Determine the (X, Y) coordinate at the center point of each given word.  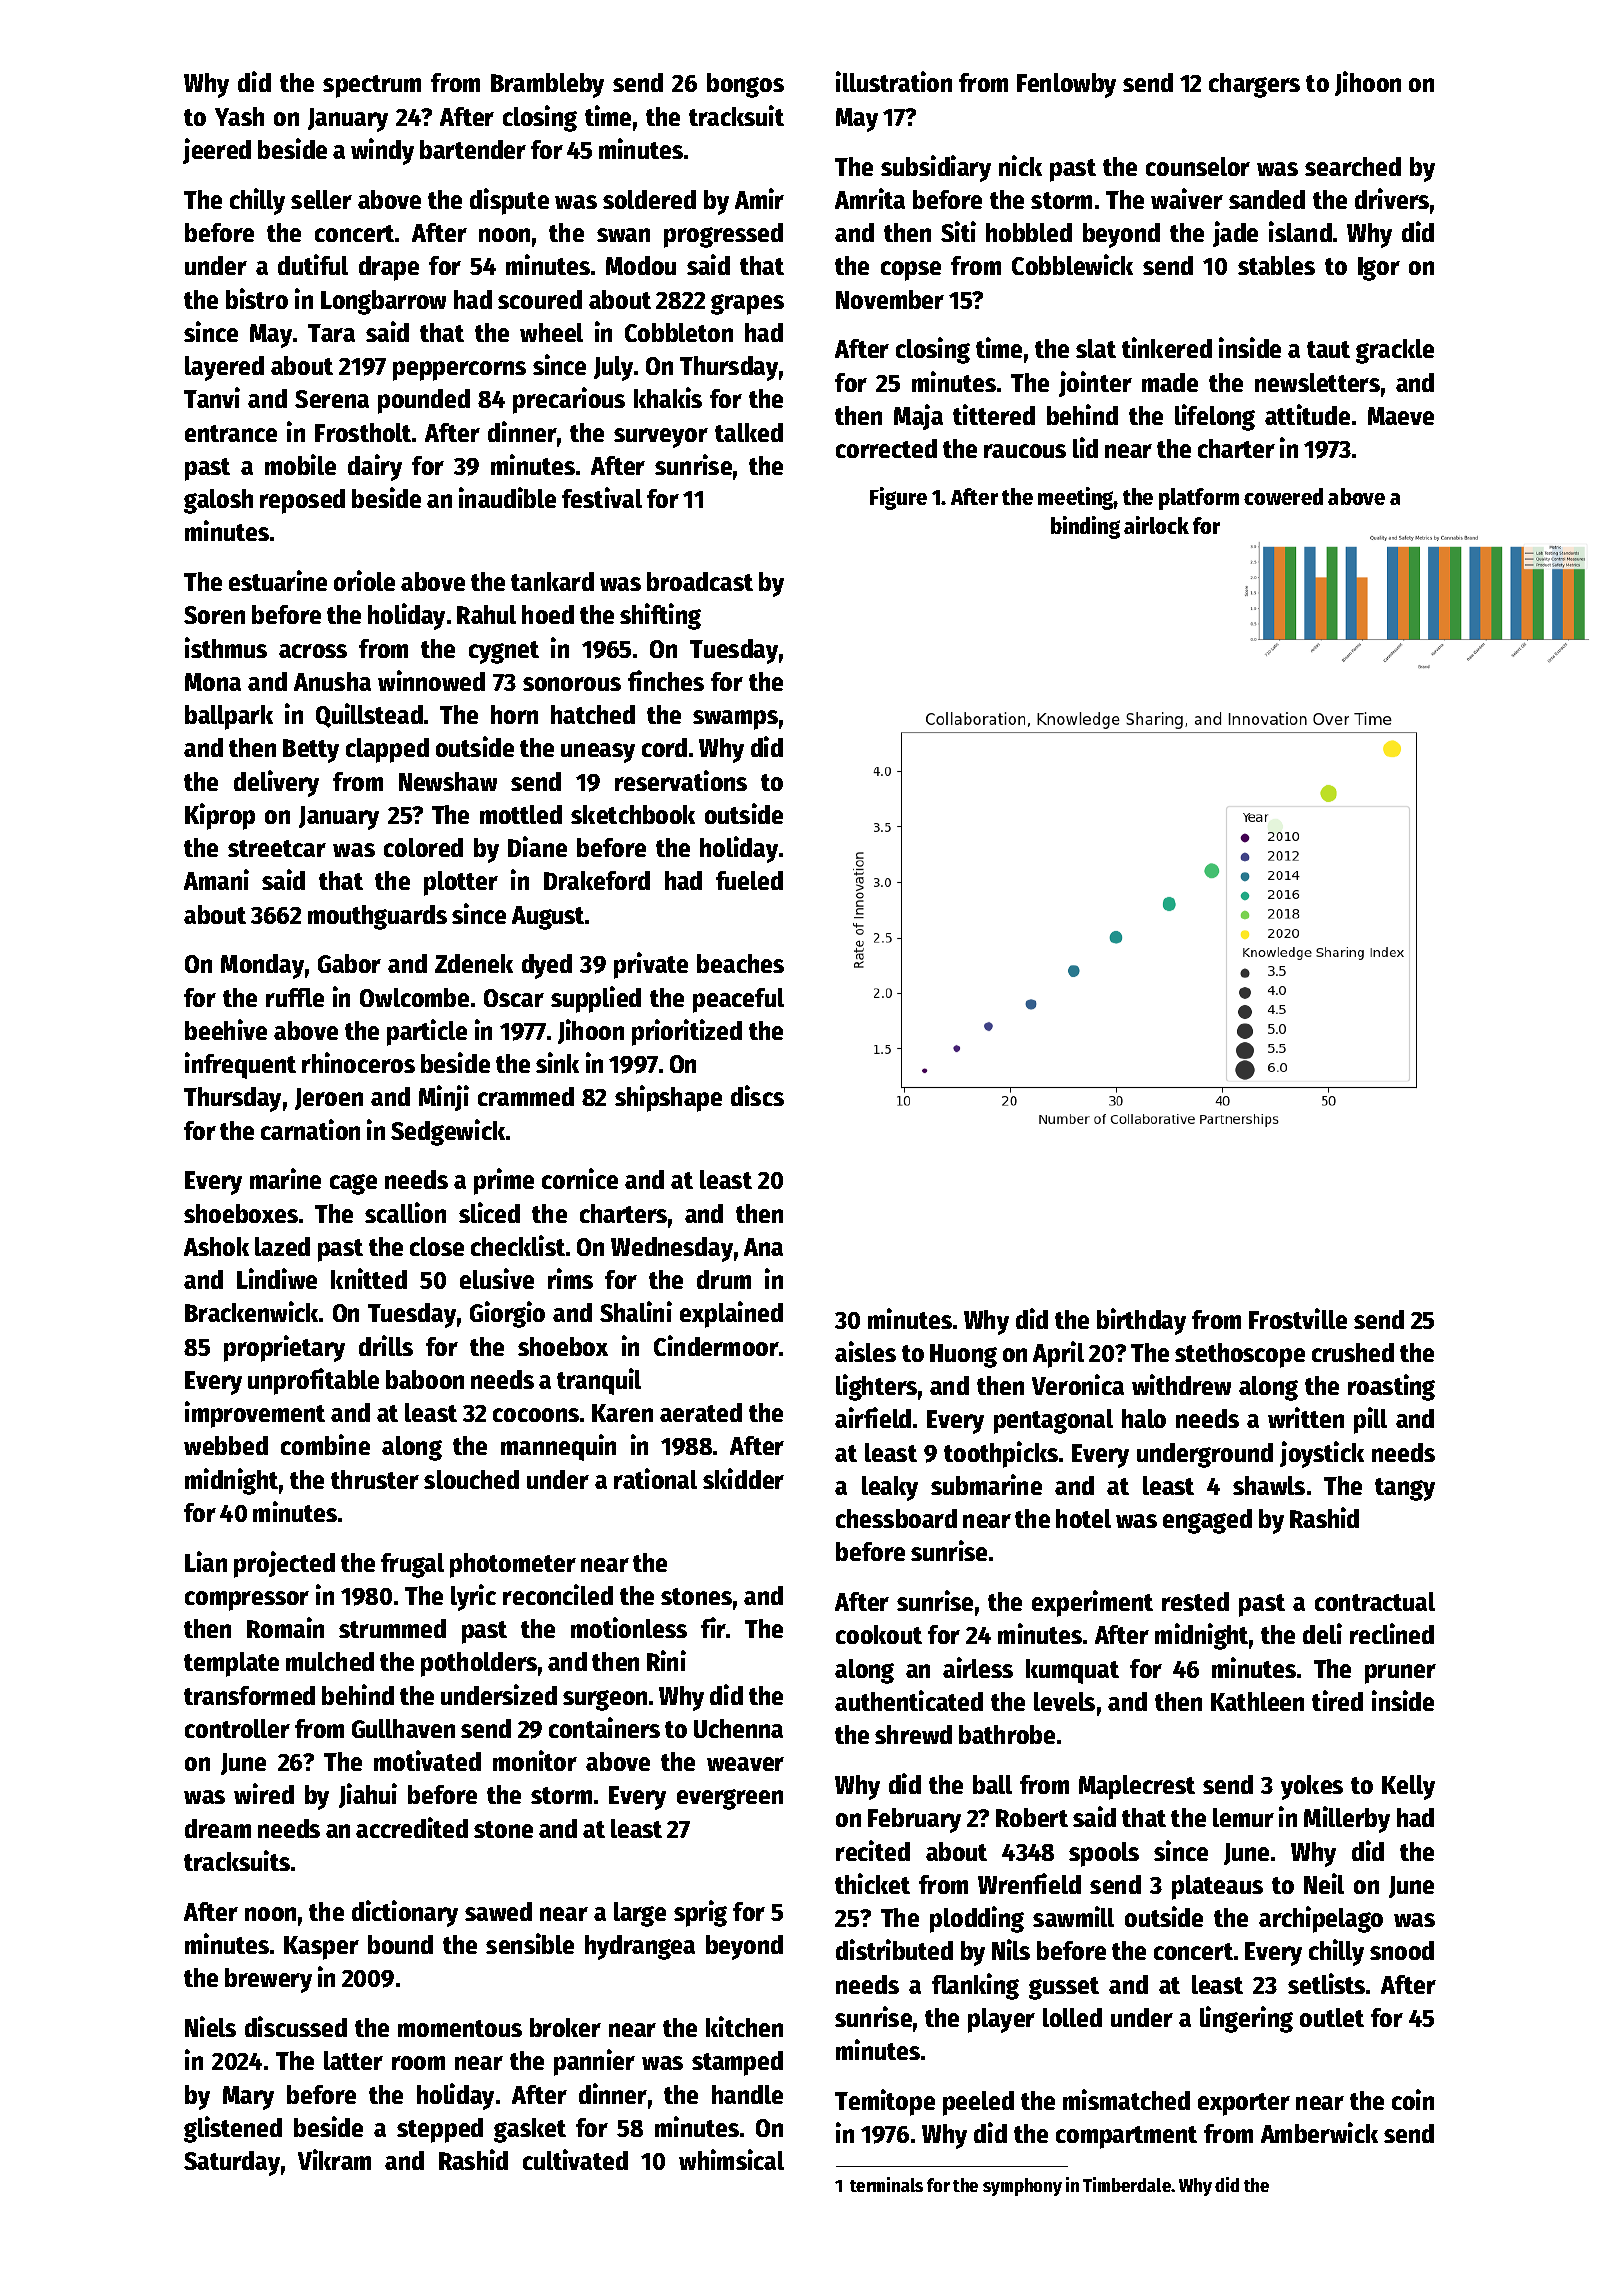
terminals (886, 2184)
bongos (745, 85)
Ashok (216, 1246)
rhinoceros (358, 1062)
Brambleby (547, 85)
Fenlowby (1066, 85)
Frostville (1298, 1318)
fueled (749, 880)
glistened (233, 2129)
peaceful (738, 1000)
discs (757, 1095)
